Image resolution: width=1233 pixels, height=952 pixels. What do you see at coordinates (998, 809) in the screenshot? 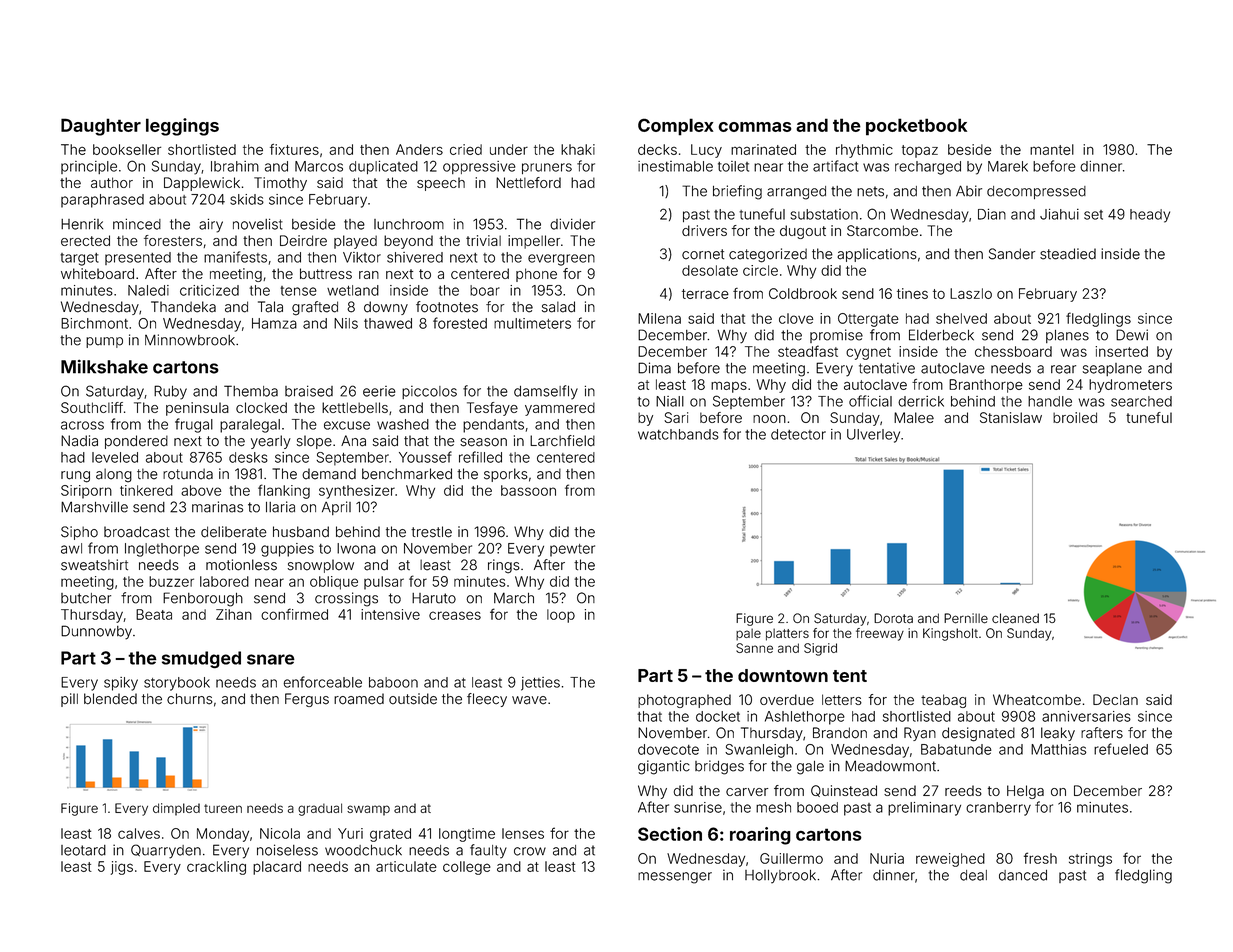
I see `cranberry` at bounding box center [998, 809].
